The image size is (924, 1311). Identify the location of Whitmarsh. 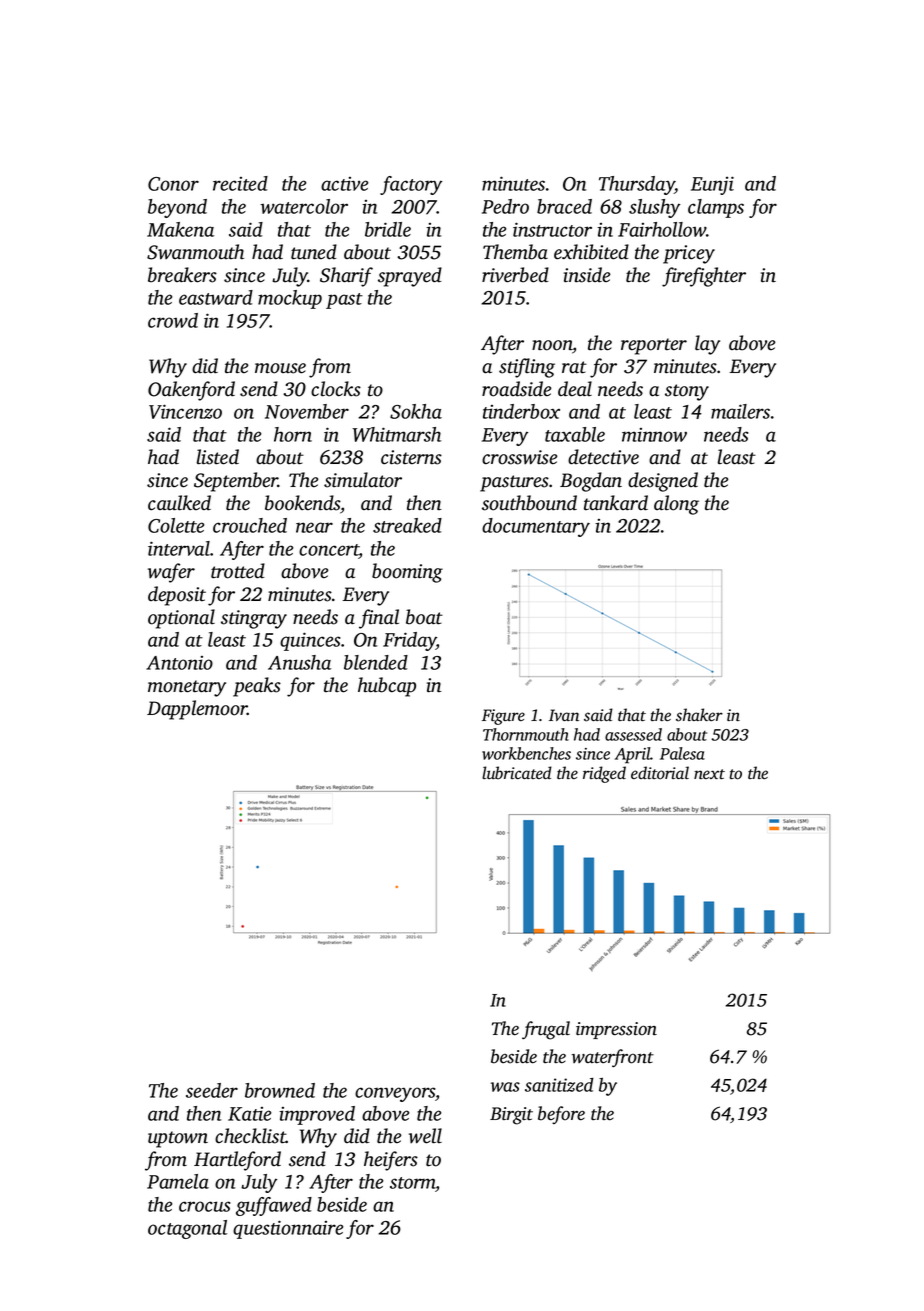
(396, 434).
